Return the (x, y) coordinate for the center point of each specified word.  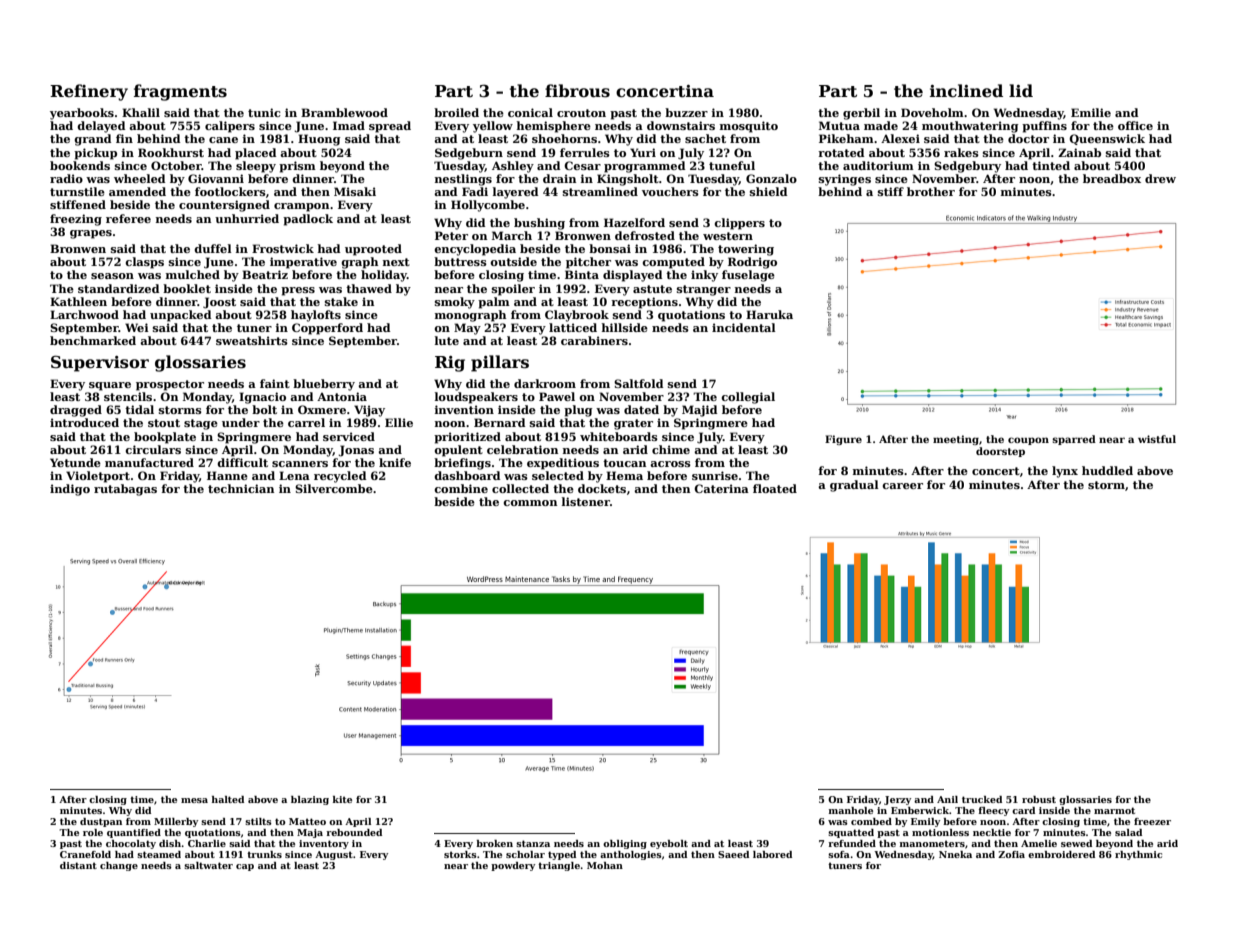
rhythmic (1138, 855)
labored (772, 854)
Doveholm (932, 112)
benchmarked (93, 340)
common (530, 503)
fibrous (577, 91)
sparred (1074, 440)
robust (1039, 799)
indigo (70, 490)
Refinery (89, 92)
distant (78, 865)
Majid (700, 411)
